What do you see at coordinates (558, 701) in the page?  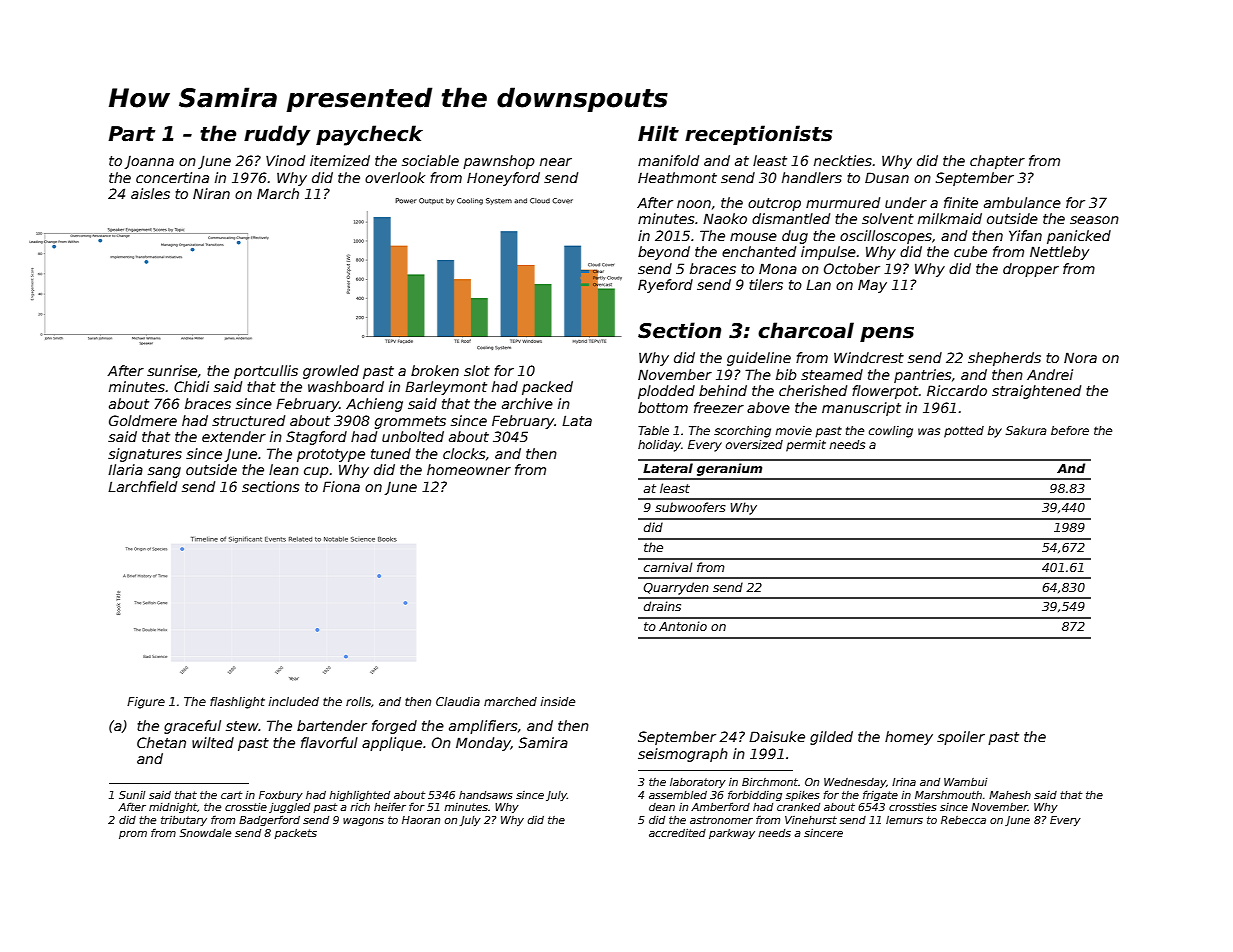 I see `inside` at bounding box center [558, 701].
